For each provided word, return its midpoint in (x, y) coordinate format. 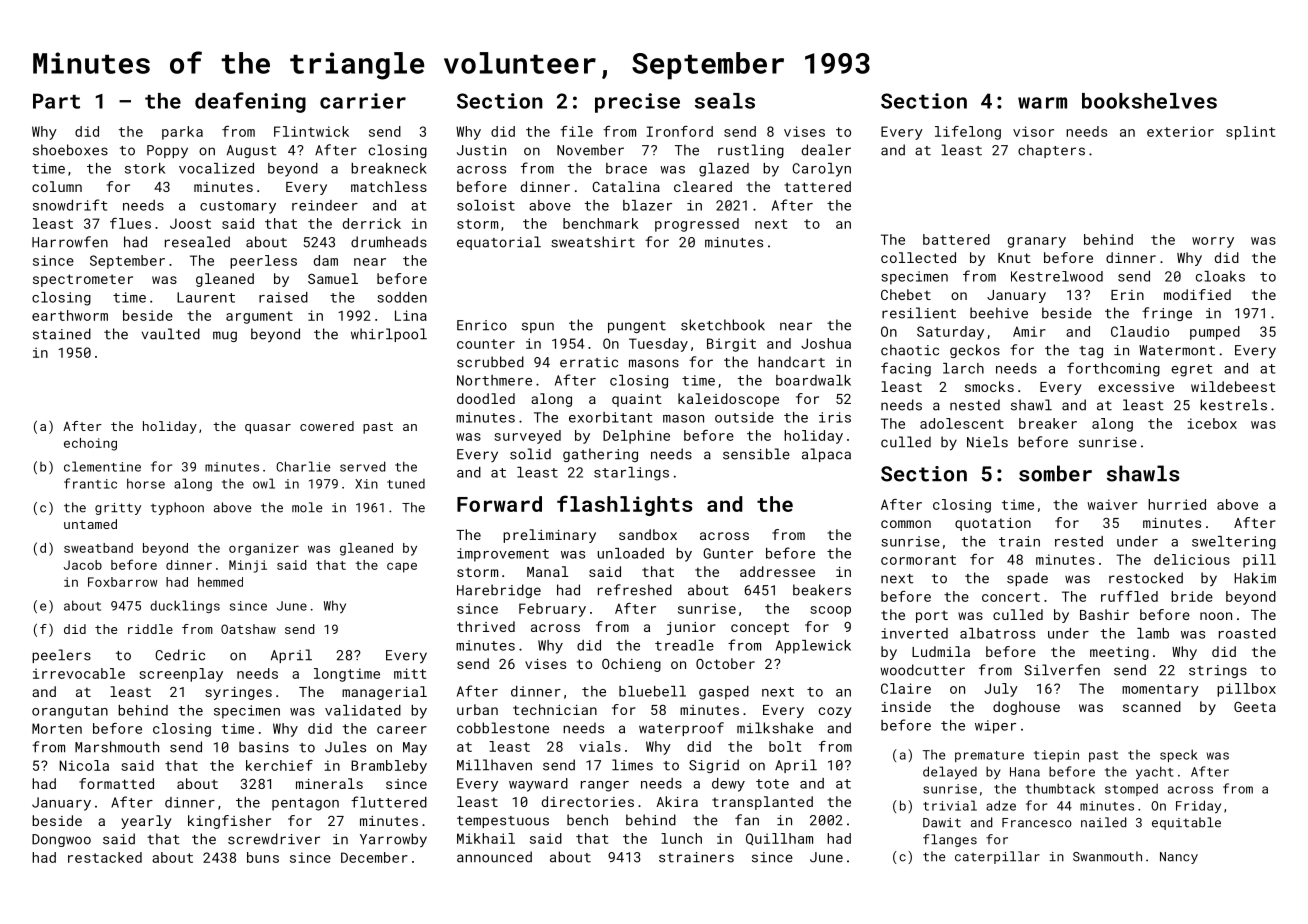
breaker (1048, 423)
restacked (105, 857)
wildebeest (1233, 386)
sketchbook (723, 325)
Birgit (731, 345)
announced (494, 857)
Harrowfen (70, 242)
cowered (327, 426)
